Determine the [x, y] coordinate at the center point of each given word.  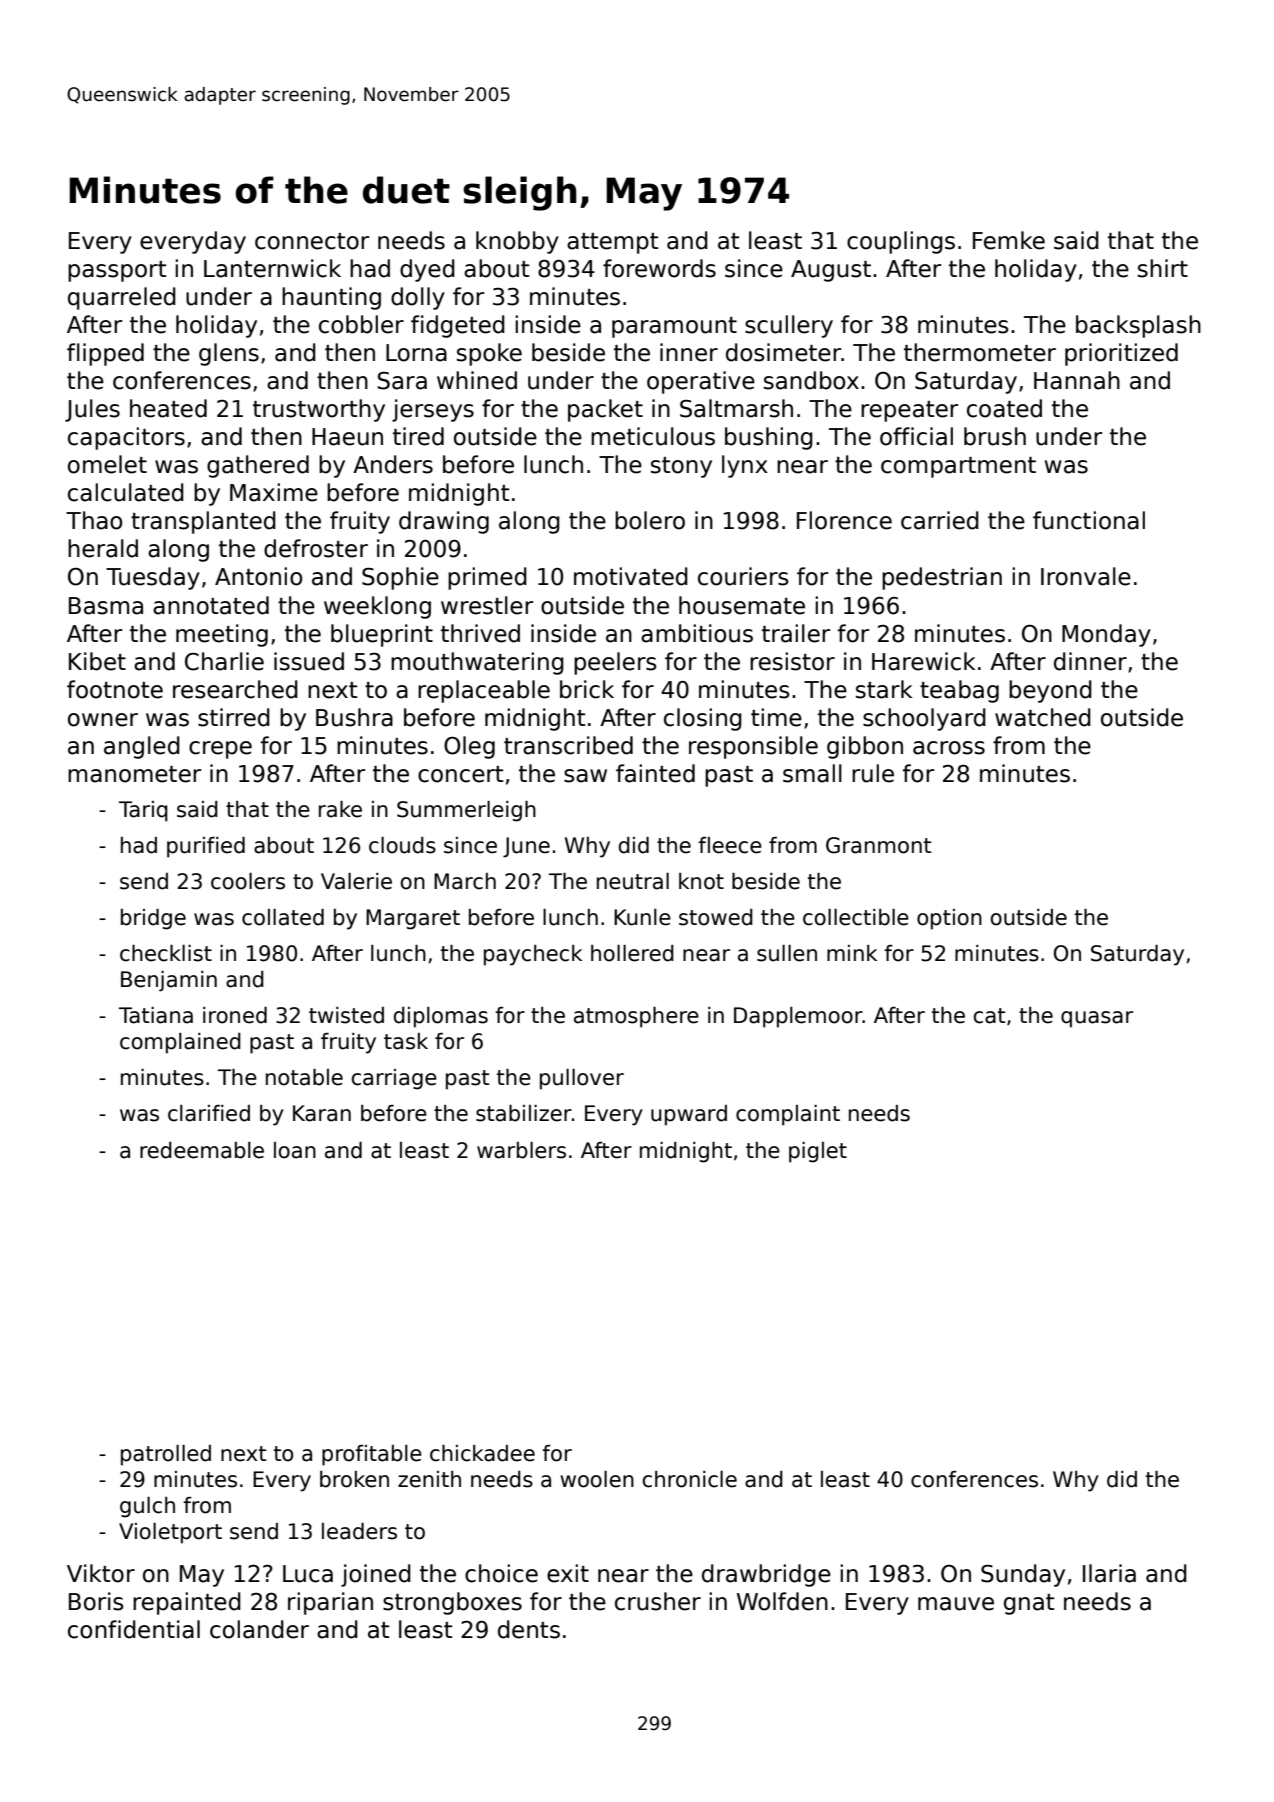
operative [701, 382]
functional [1089, 520]
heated [168, 408]
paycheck [533, 955]
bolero [650, 520]
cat [989, 1016]
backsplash [1138, 326]
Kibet [97, 661]
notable [304, 1077]
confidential [134, 1629]
